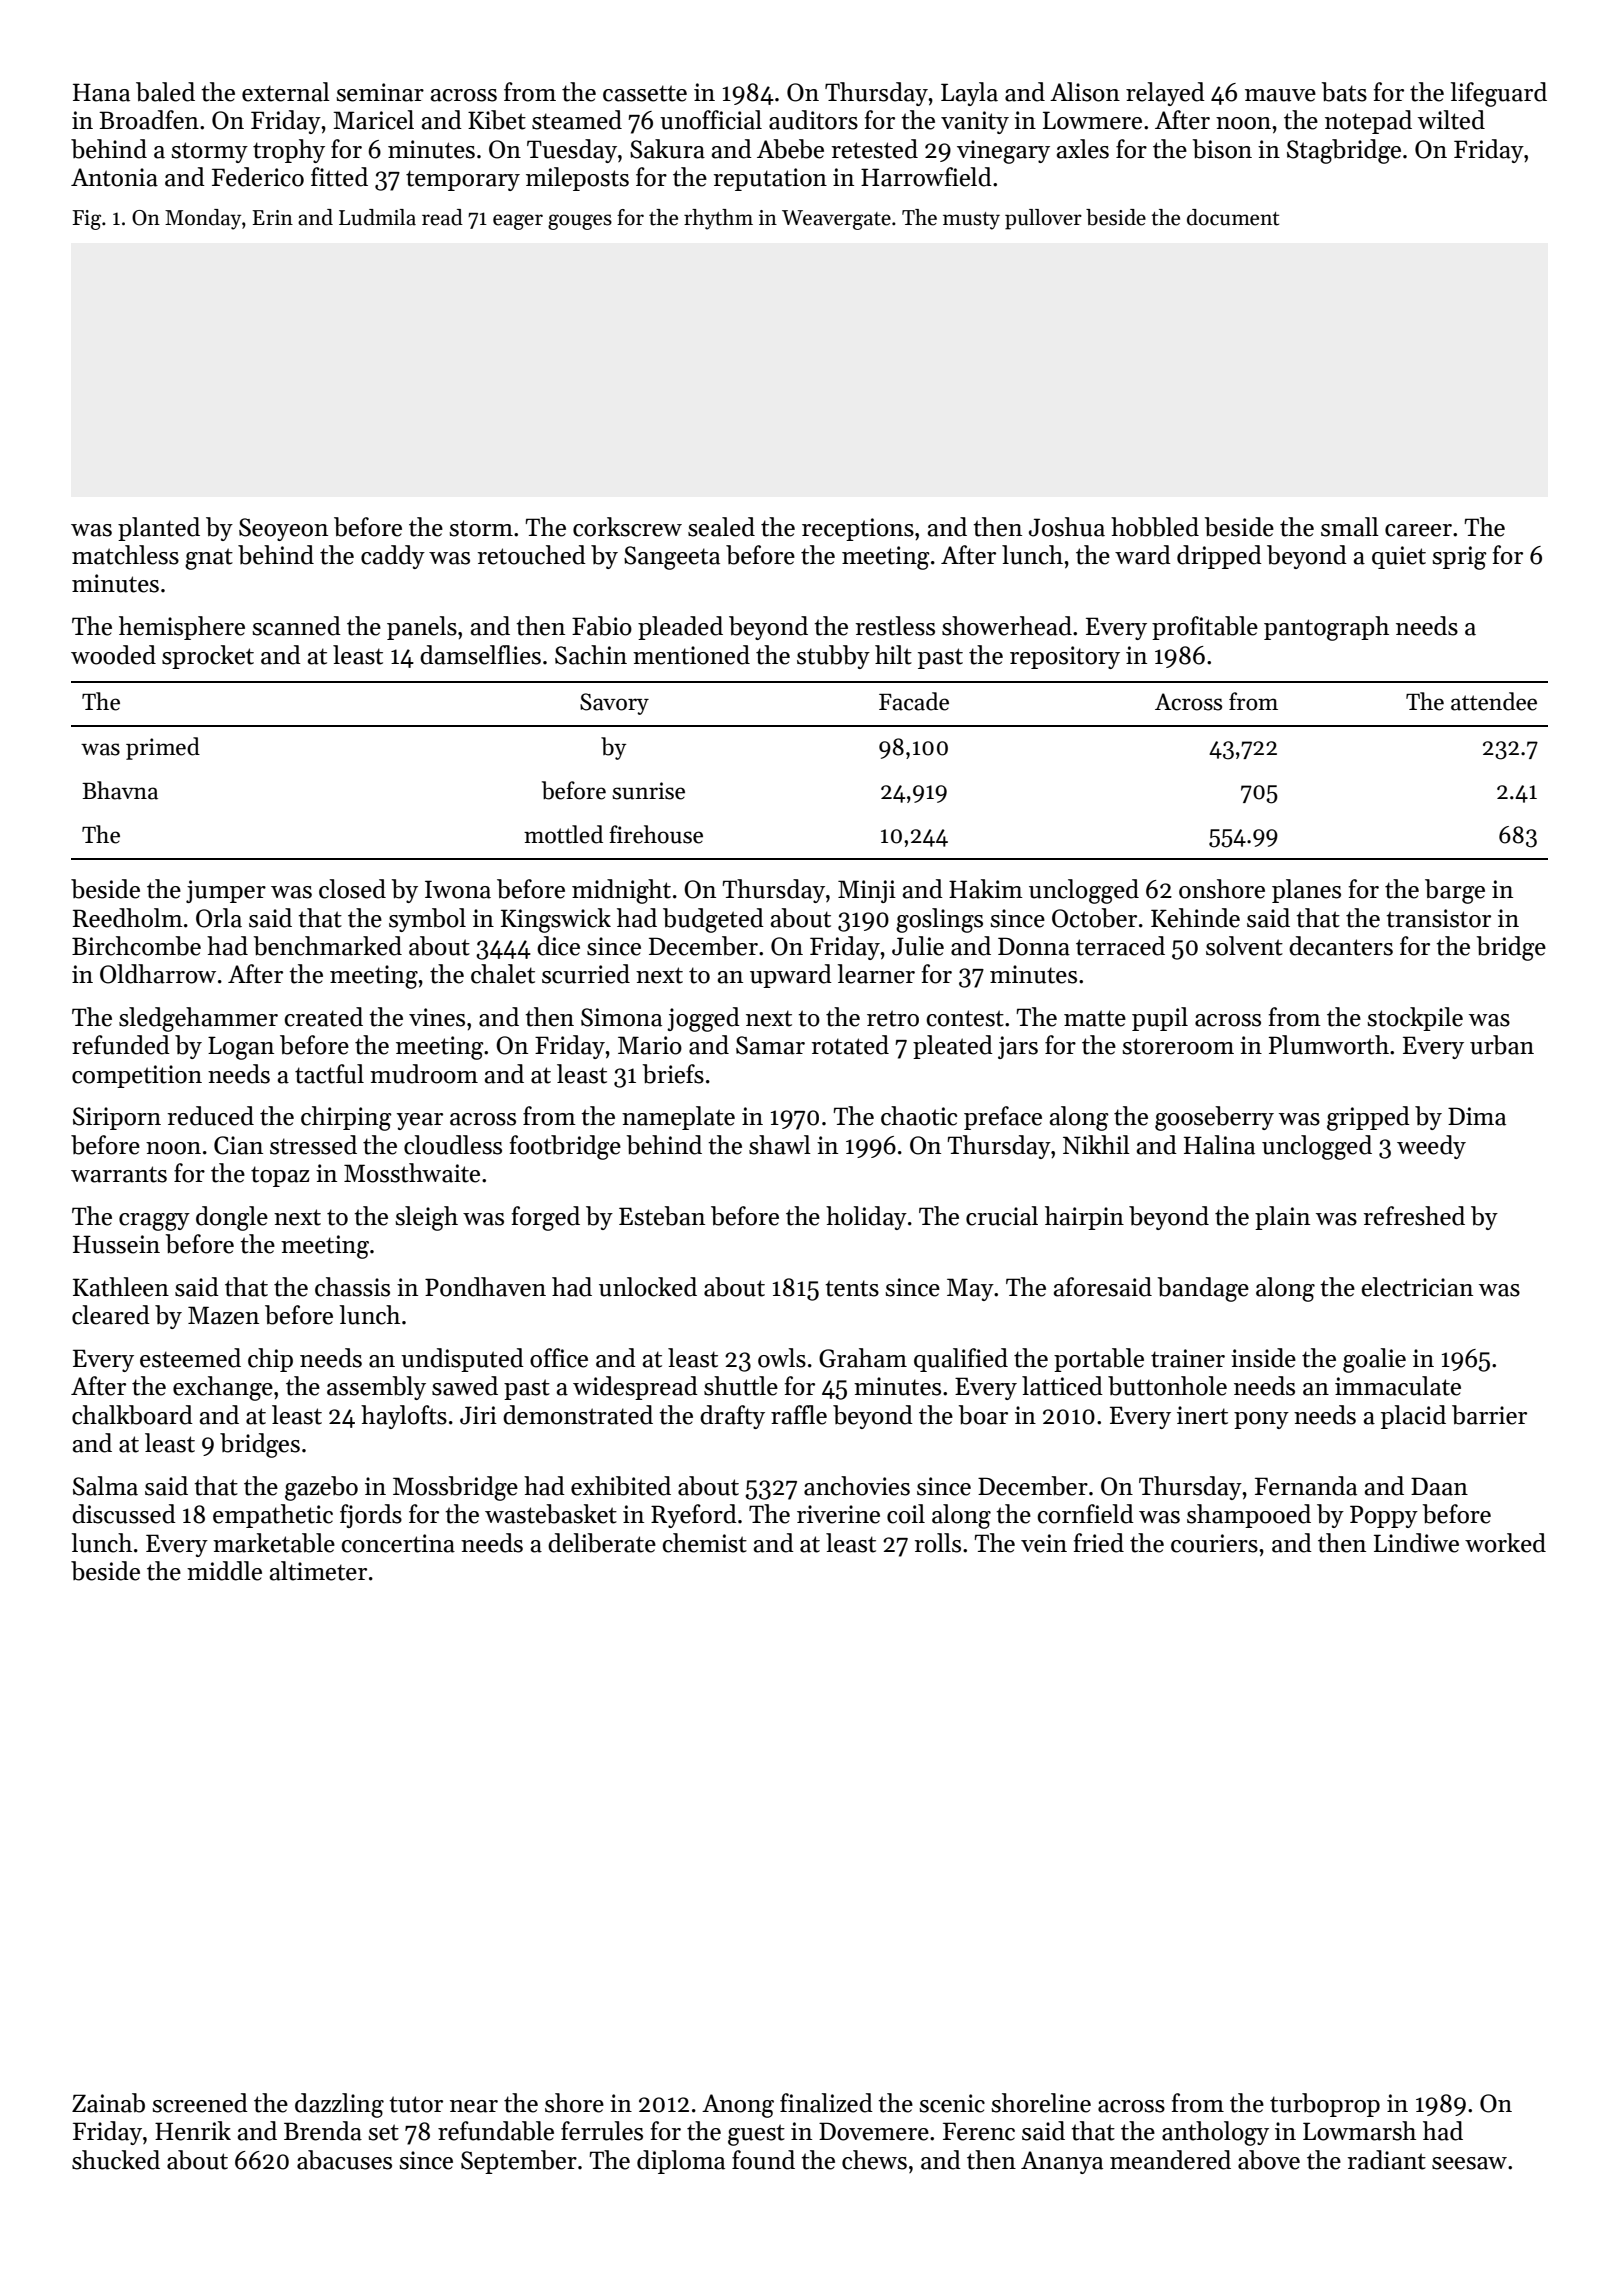  Describe the element at coordinates (874, 2160) in the image. I see `chews` at that location.
